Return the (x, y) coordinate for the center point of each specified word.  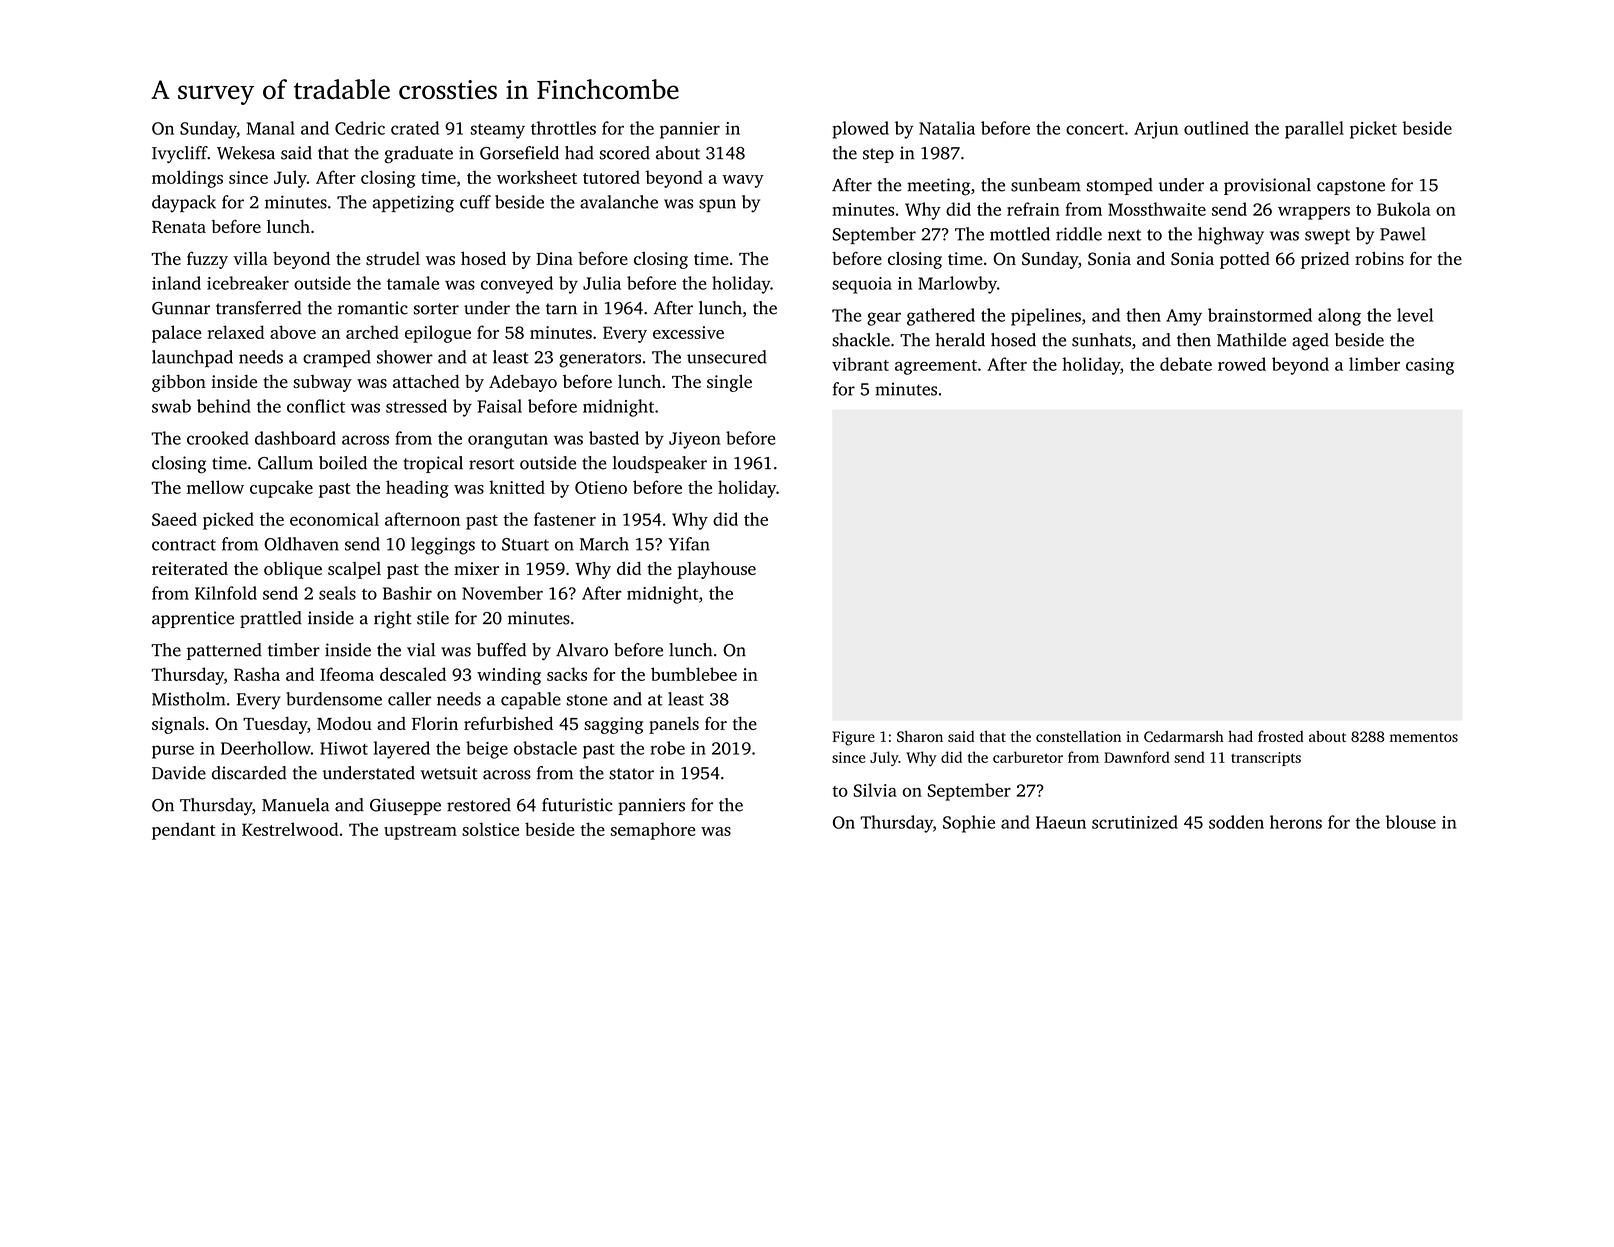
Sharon (920, 736)
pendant (183, 831)
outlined (1216, 128)
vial (421, 650)
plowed (861, 130)
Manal (271, 128)
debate (1186, 364)
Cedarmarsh (1183, 736)
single (729, 383)
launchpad (192, 358)
